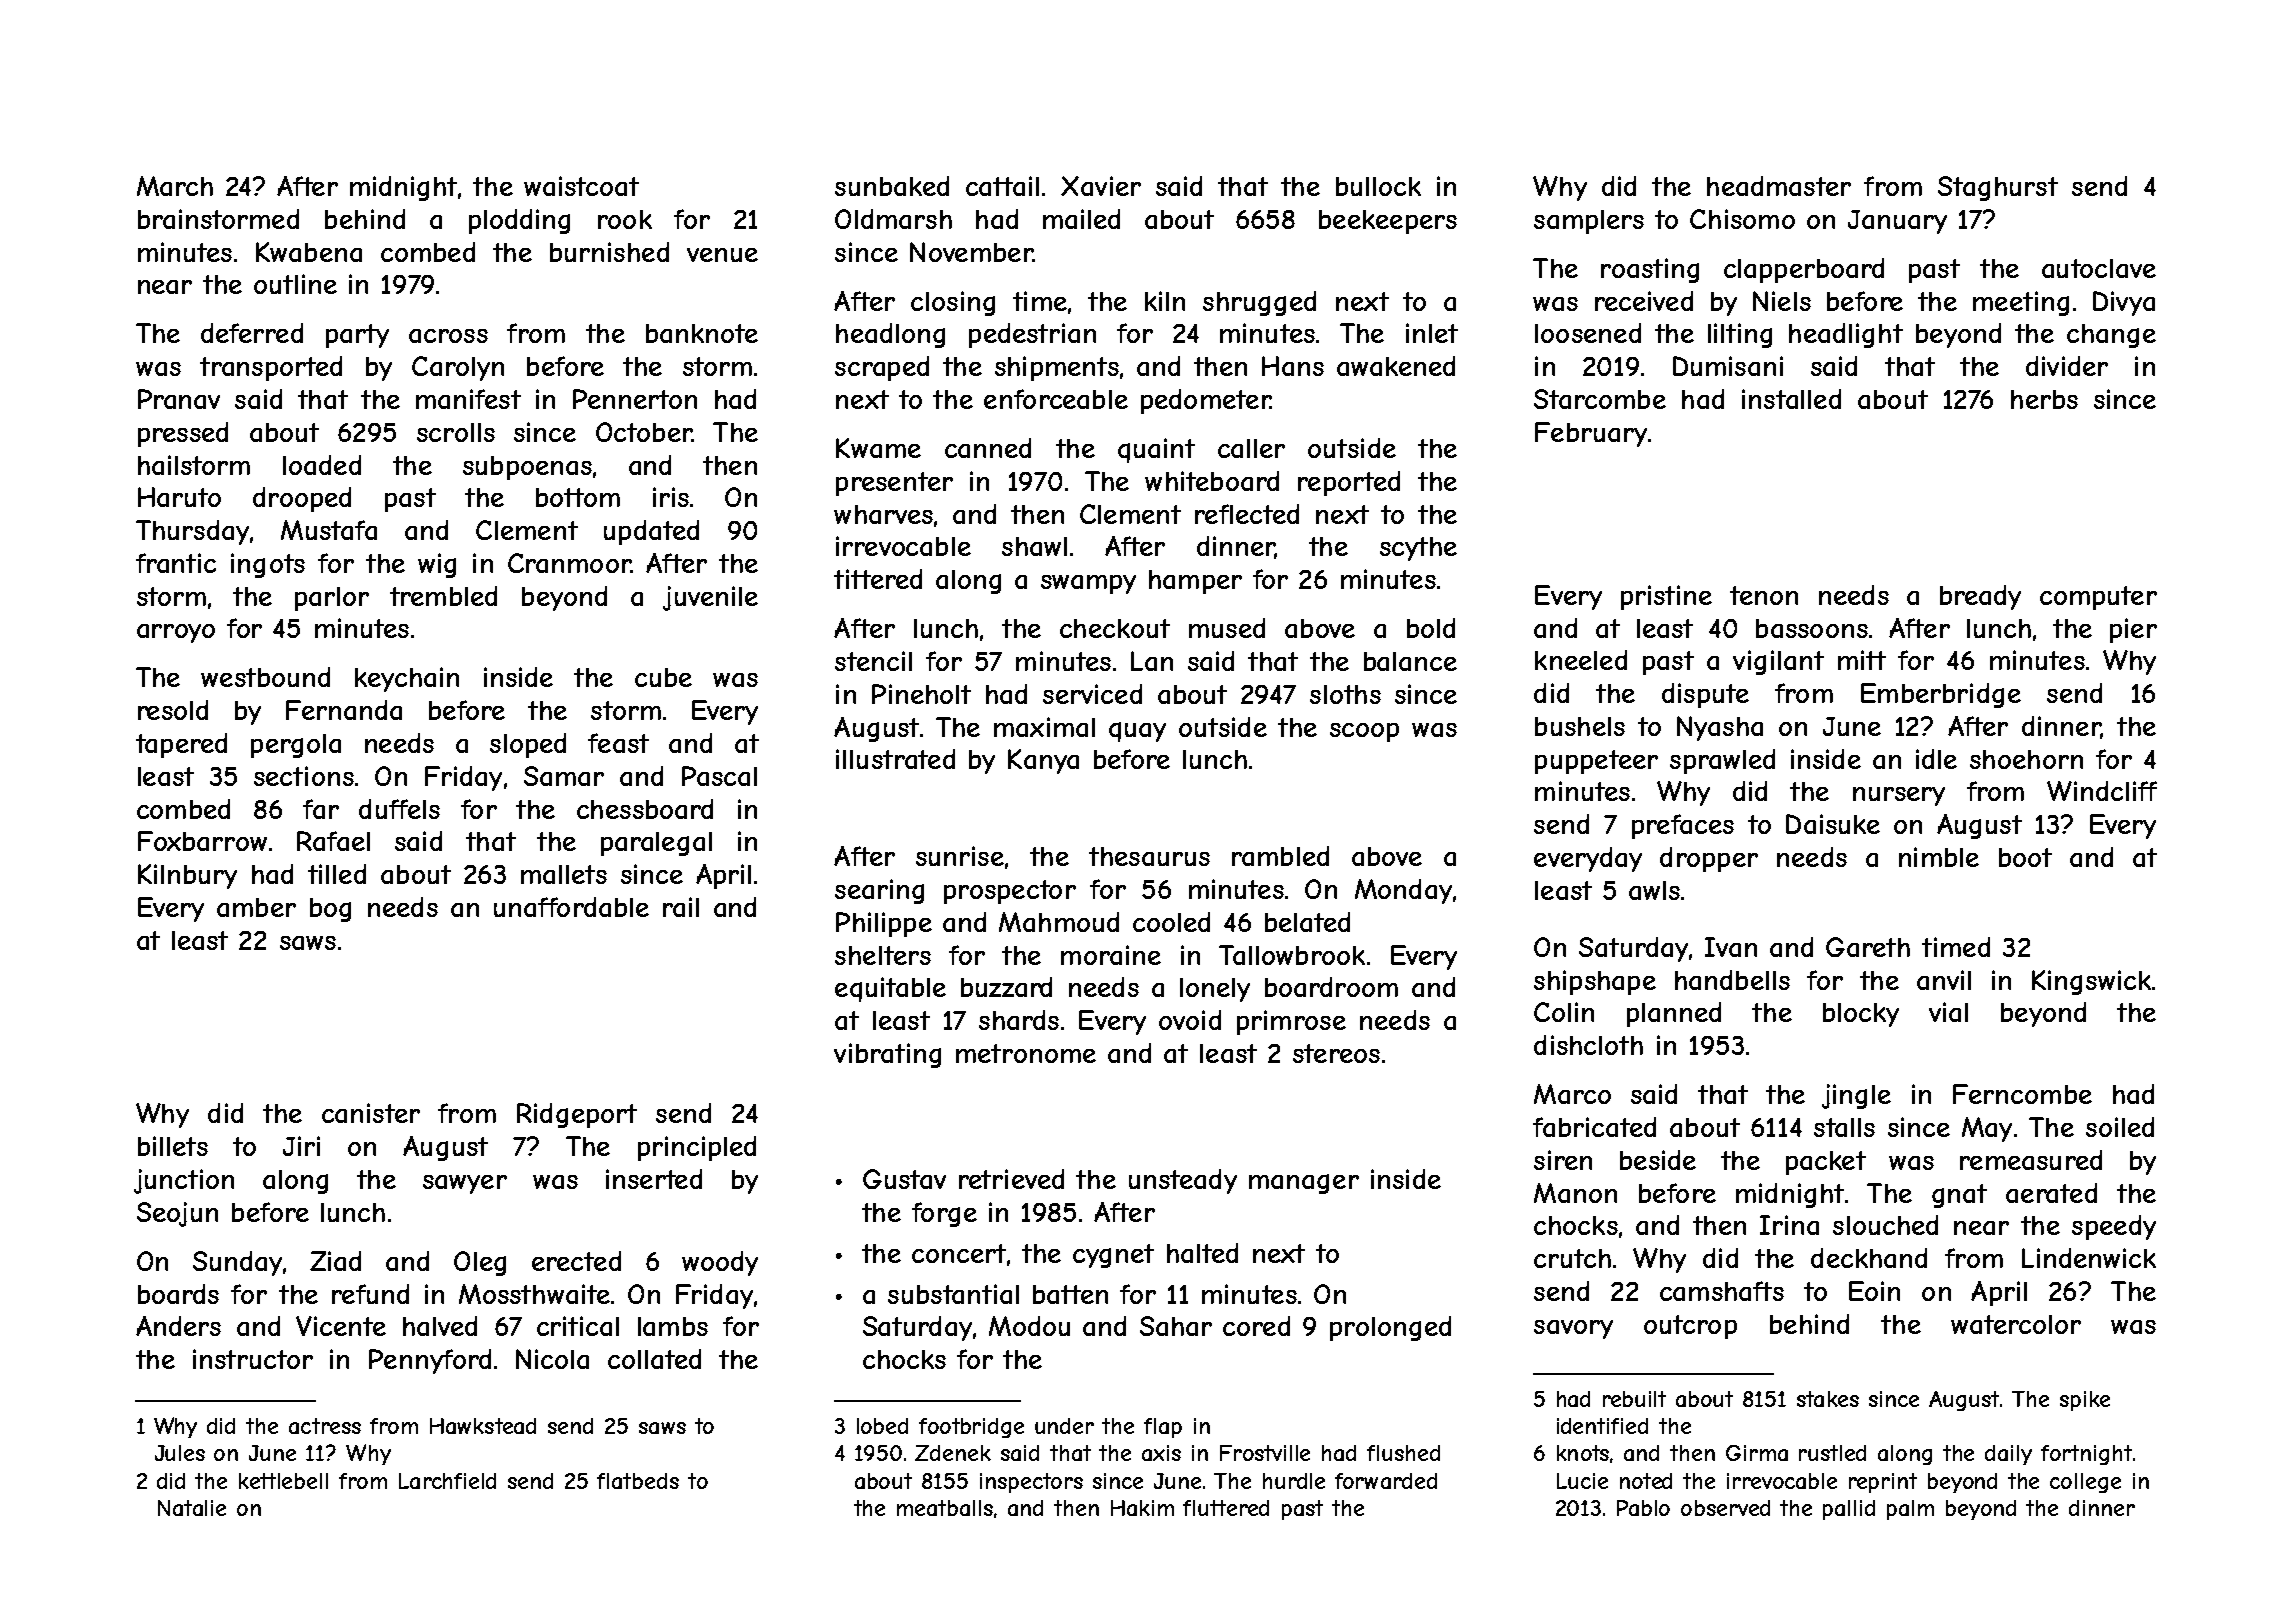 This screenshot has height=1620, width=2292. I want to click on iris, so click(671, 497).
